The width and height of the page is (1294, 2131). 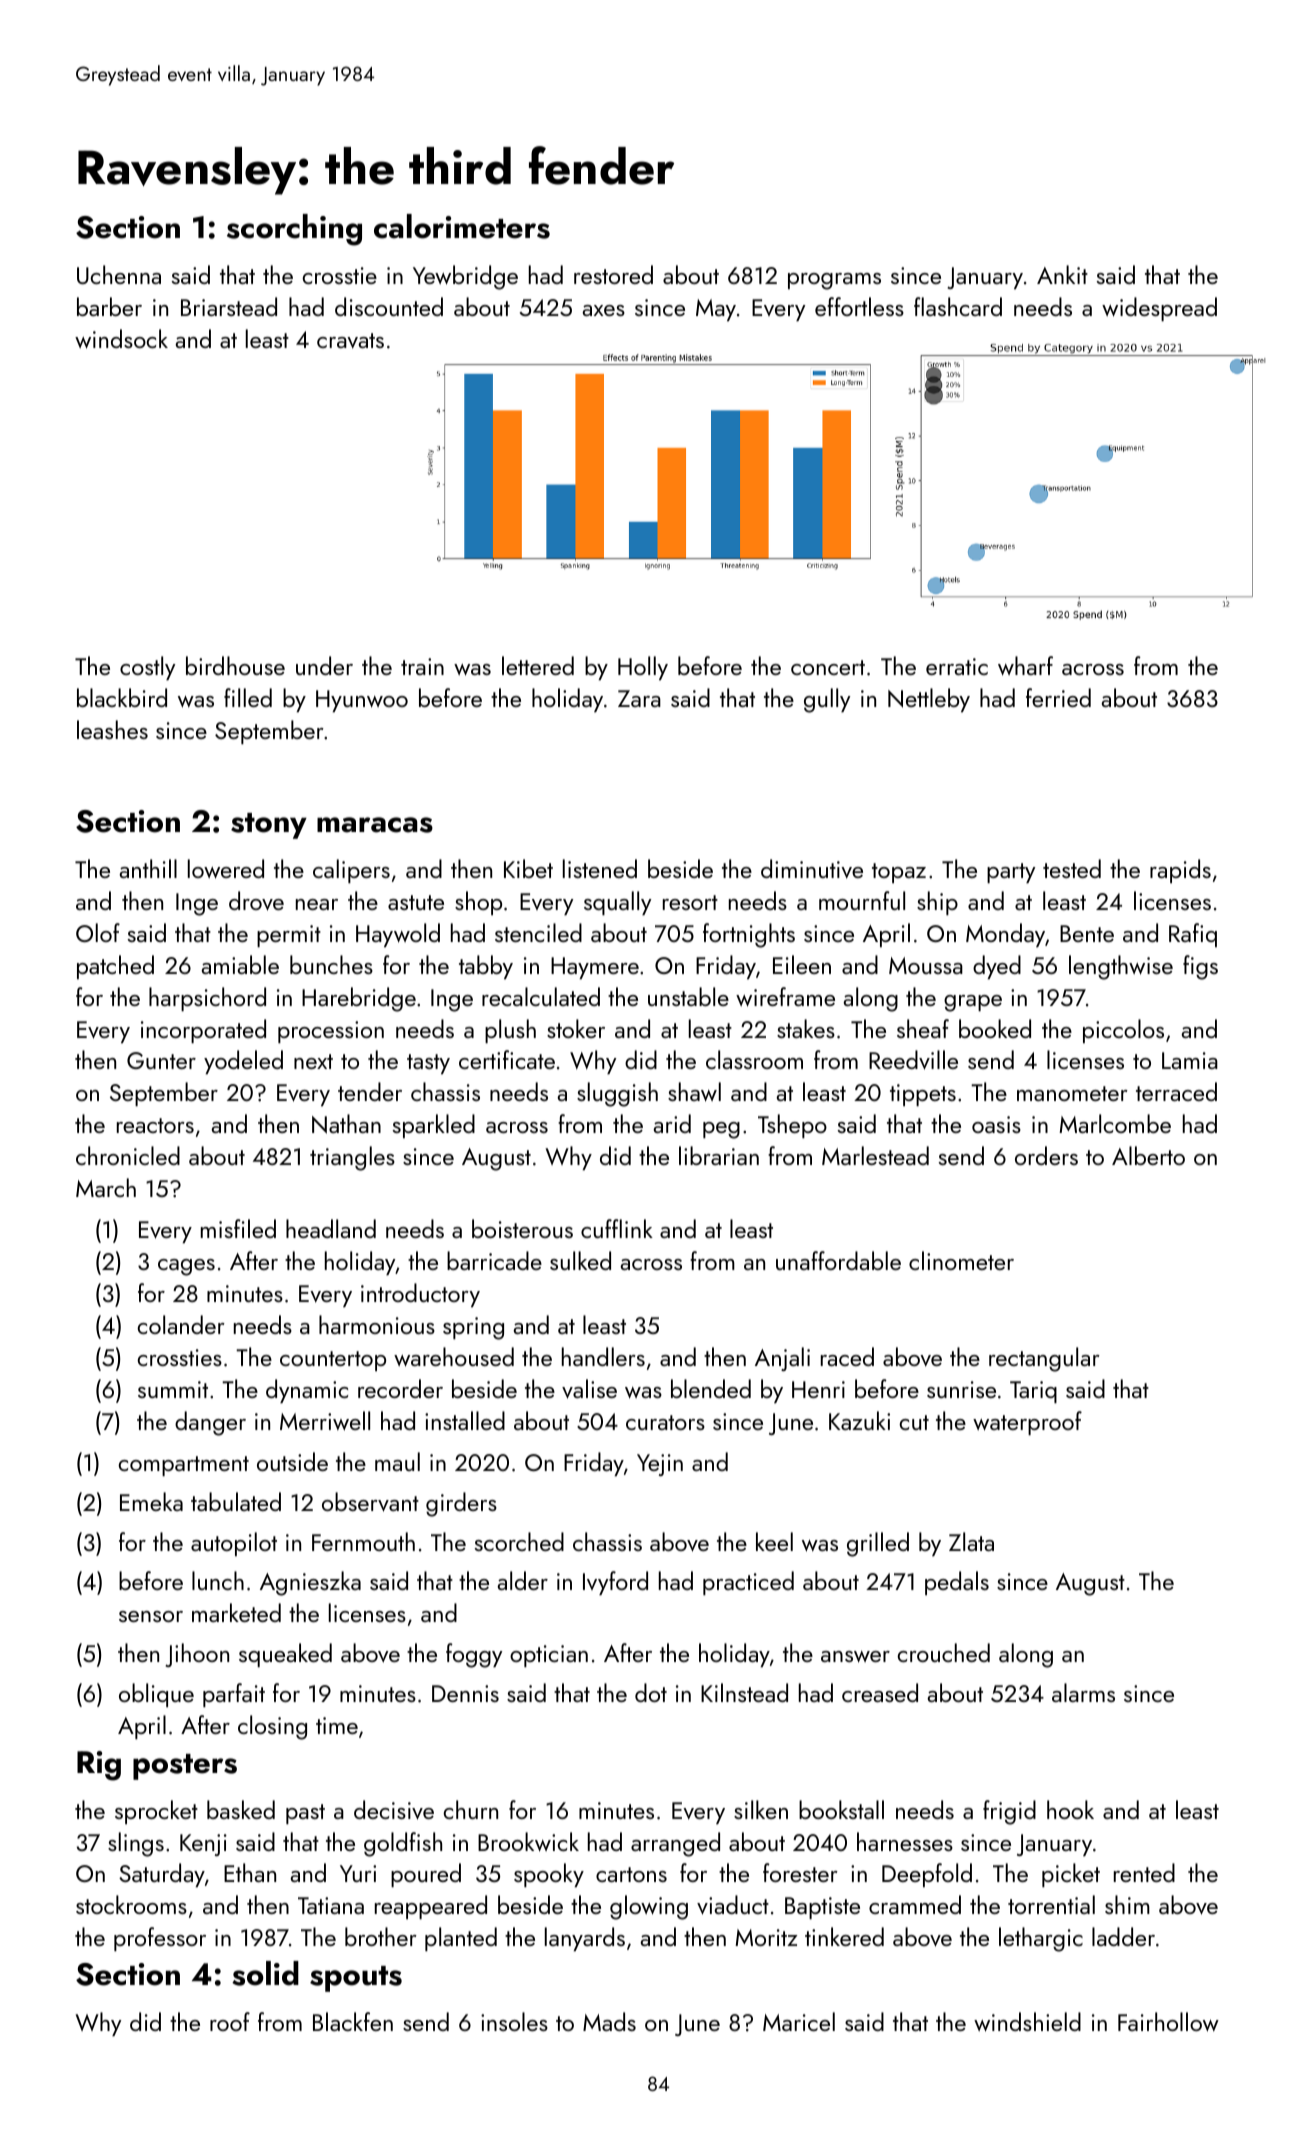 I want to click on decisive, so click(x=394, y=1810).
